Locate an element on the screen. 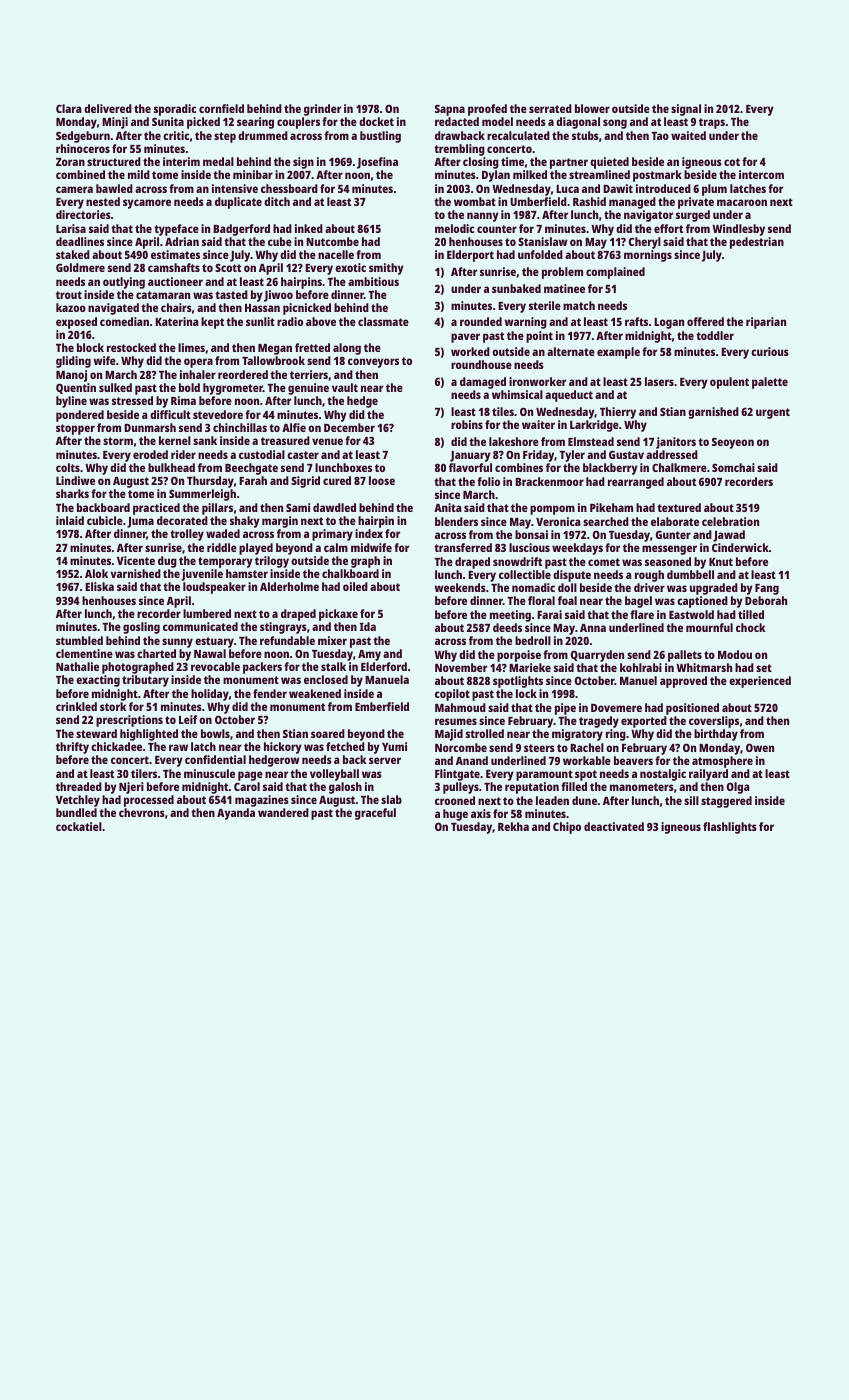  varnished is located at coordinates (136, 573).
